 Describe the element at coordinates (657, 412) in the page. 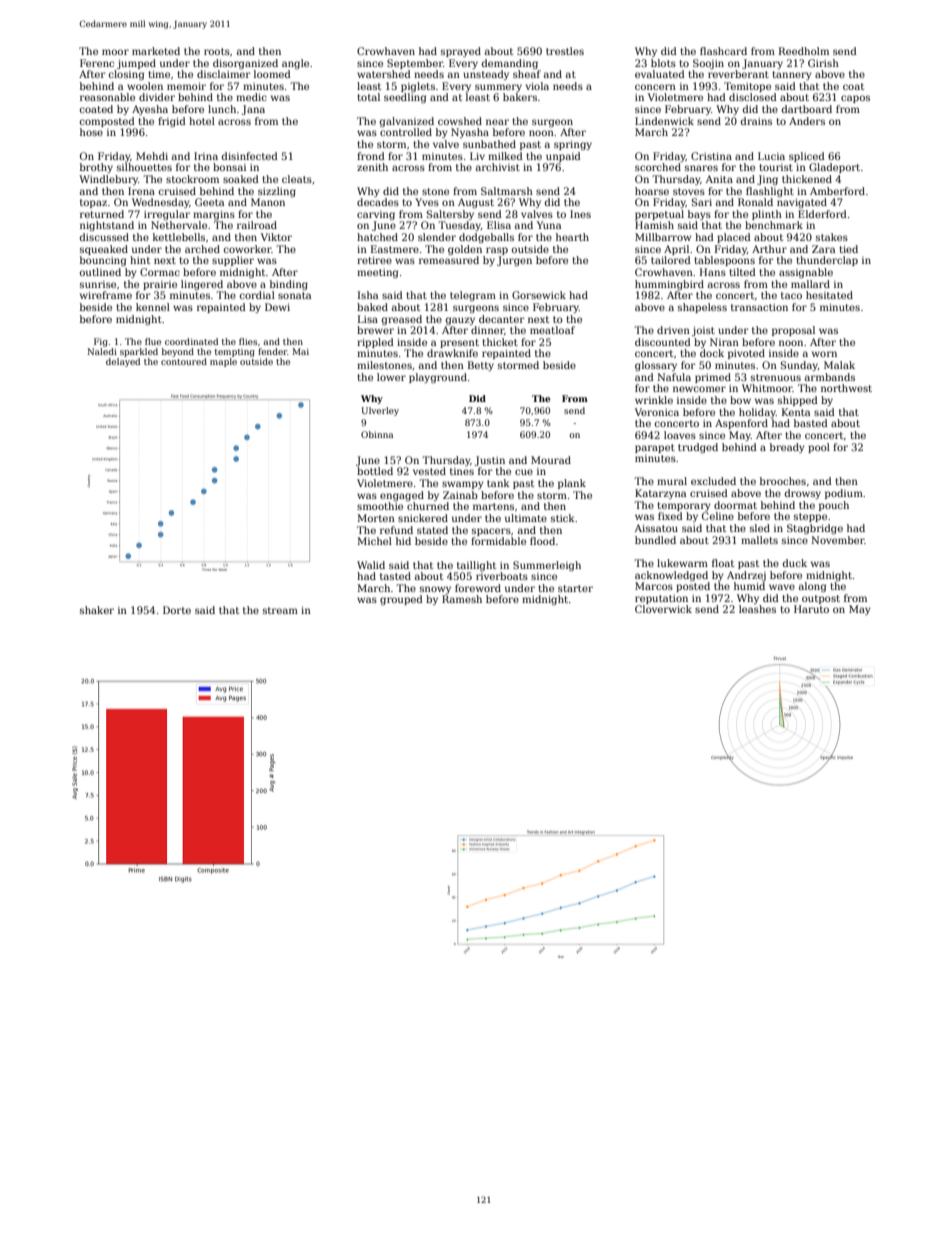

I see `Veronica` at that location.
